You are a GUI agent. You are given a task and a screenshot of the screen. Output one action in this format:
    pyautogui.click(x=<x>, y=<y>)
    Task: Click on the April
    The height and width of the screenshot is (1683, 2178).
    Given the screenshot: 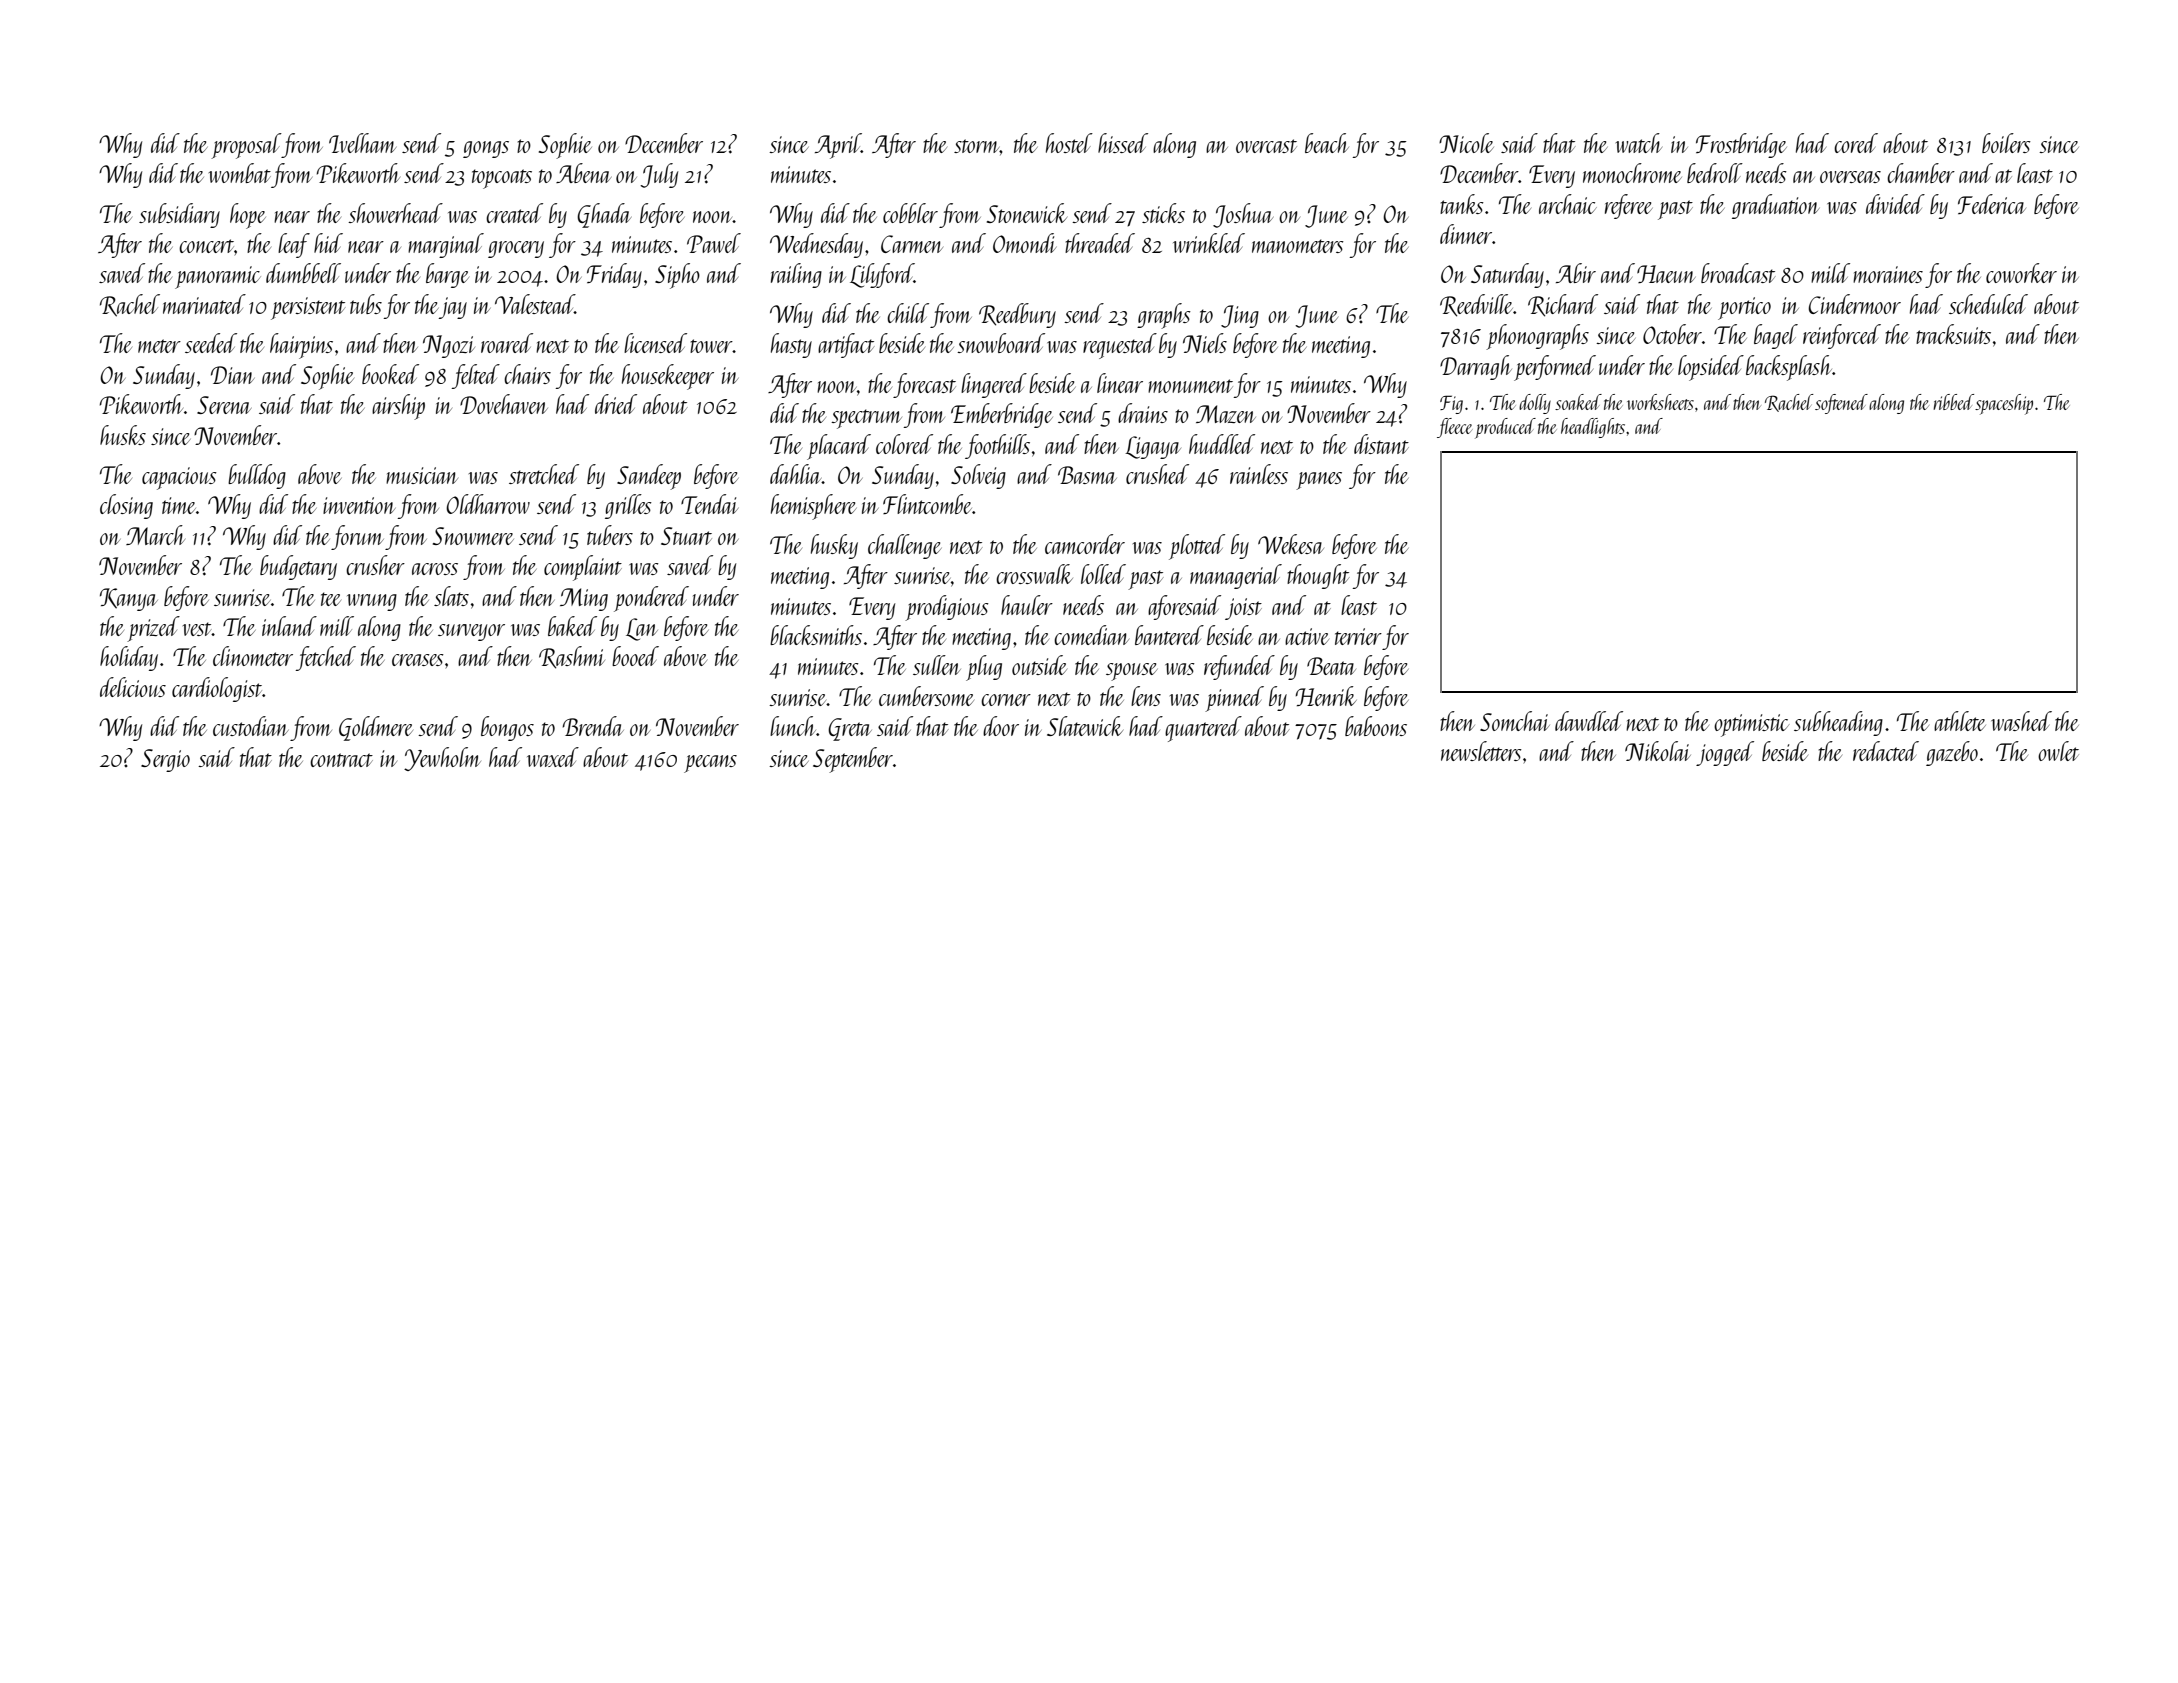 What is the action you would take?
    pyautogui.click(x=838, y=146)
